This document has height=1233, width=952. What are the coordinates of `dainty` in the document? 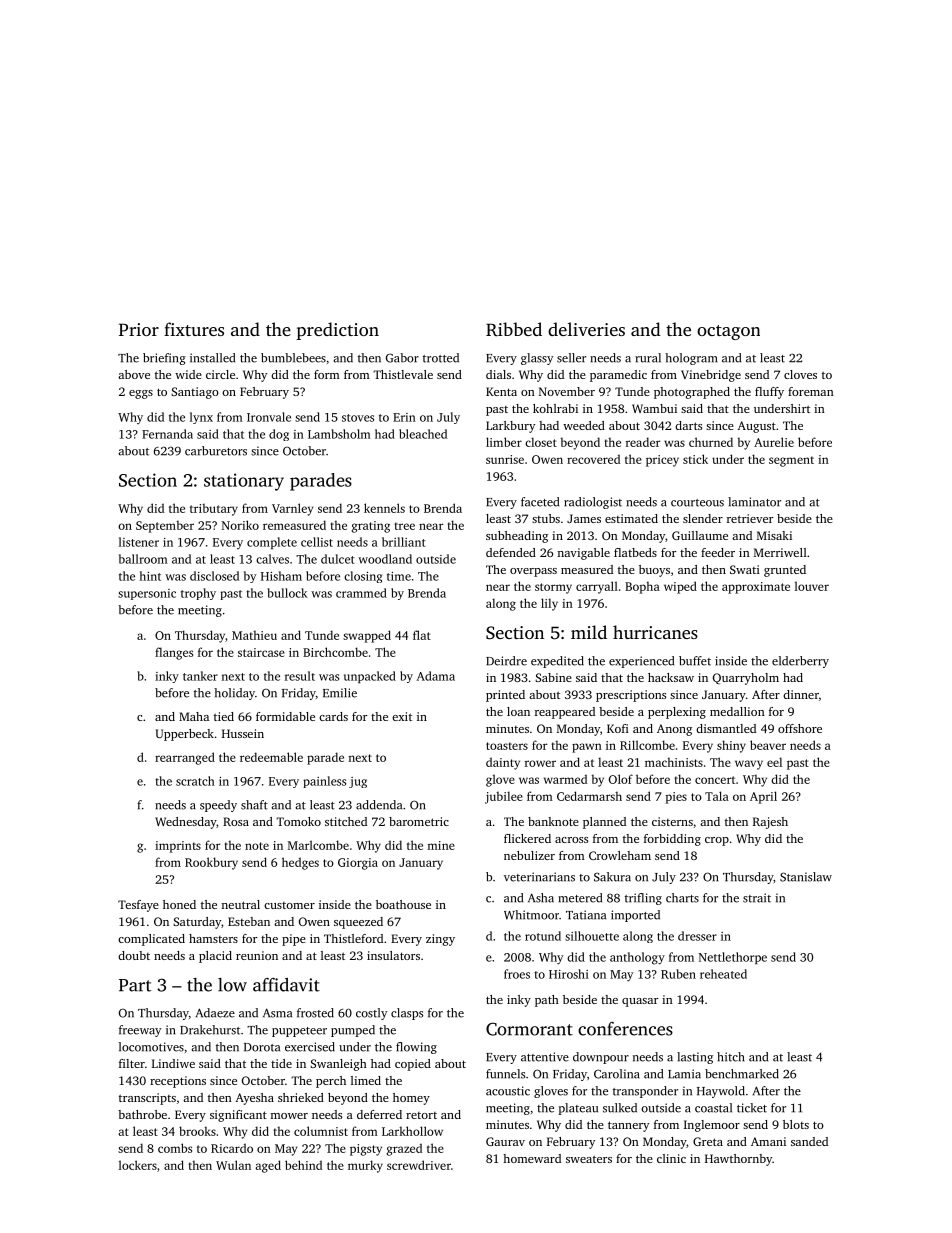 It's located at (503, 763).
